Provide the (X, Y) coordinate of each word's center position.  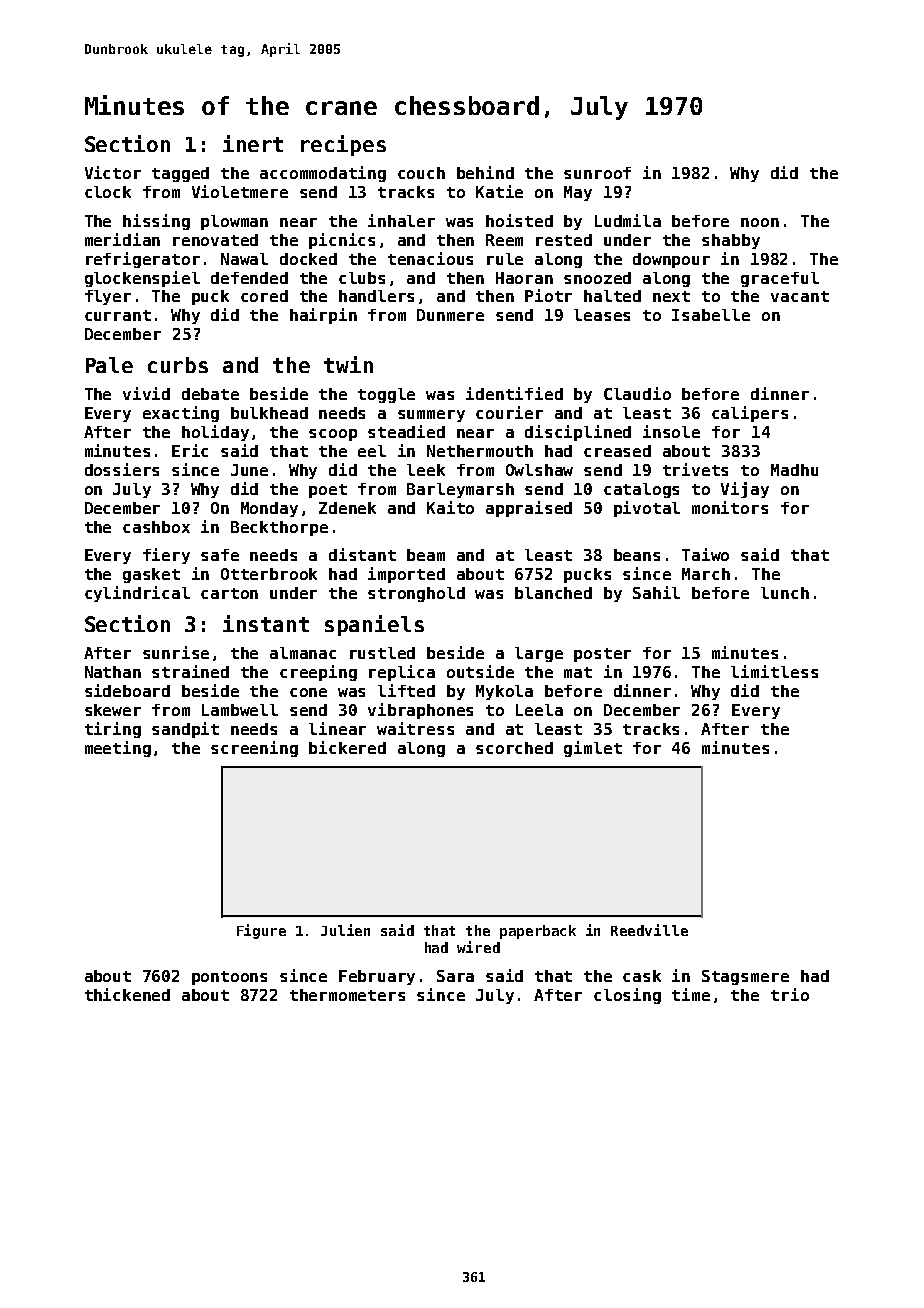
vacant (800, 296)
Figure (261, 931)
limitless (774, 671)
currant (118, 315)
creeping (318, 673)
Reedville (649, 930)
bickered (347, 747)
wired (478, 947)
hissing (156, 222)
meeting (118, 749)
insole (671, 431)
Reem (504, 240)
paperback (538, 932)
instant (266, 623)
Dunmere (450, 315)
